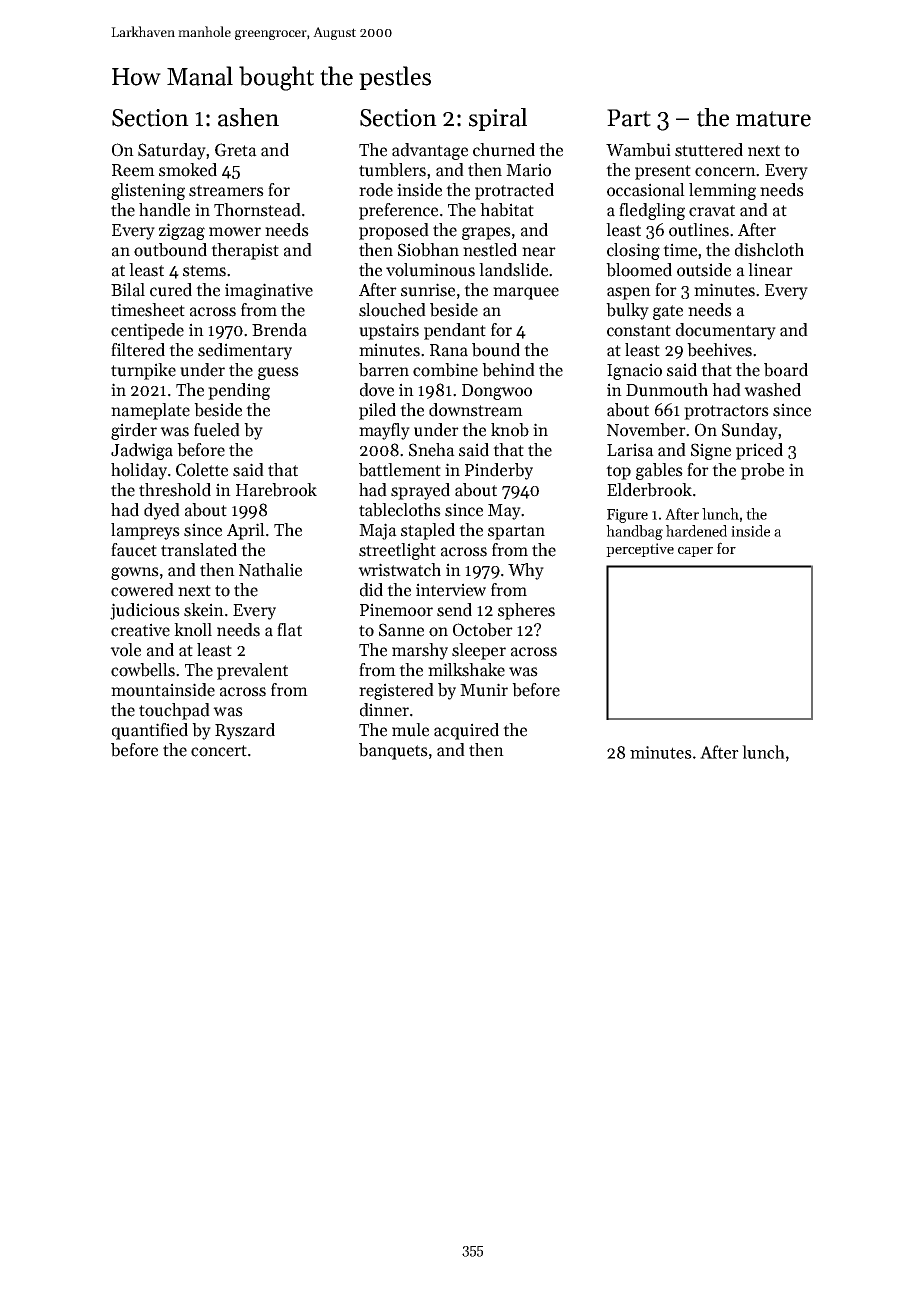 The image size is (924, 1308). I want to click on dove, so click(377, 390).
